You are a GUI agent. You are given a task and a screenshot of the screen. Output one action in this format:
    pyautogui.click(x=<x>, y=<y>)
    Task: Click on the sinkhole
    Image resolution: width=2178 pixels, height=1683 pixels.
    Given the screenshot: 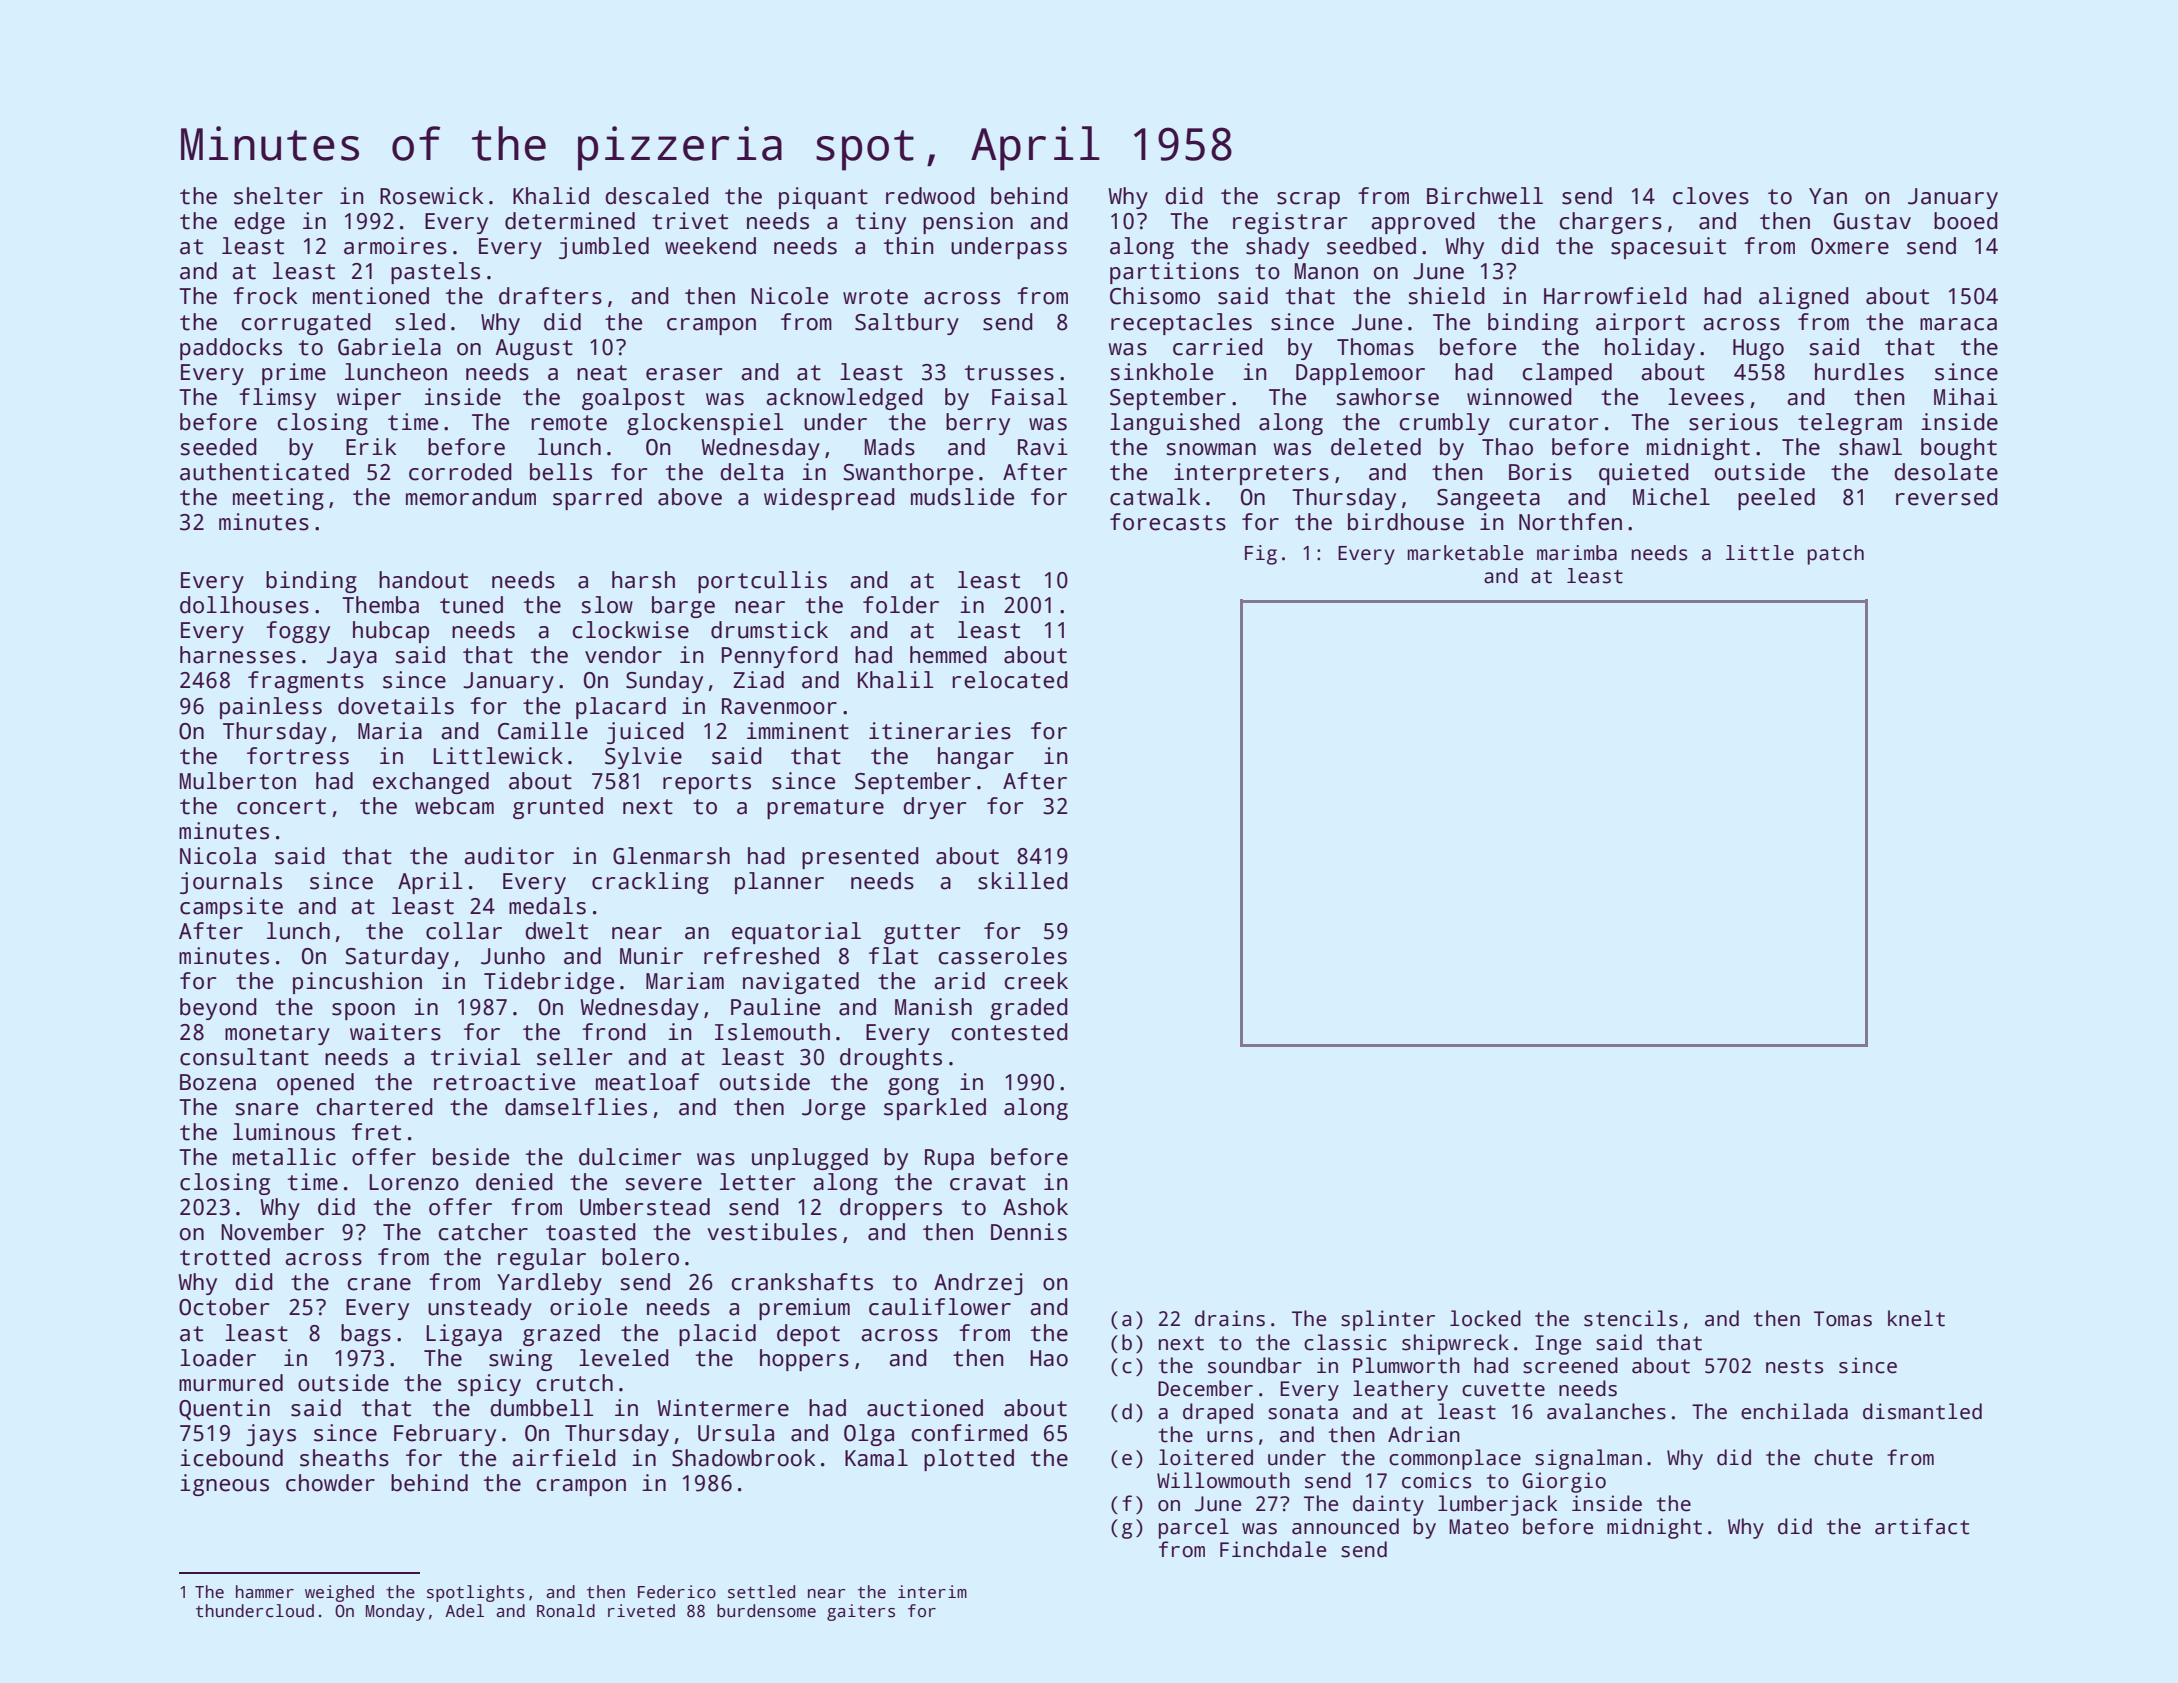 What is the action you would take?
    pyautogui.click(x=1161, y=372)
